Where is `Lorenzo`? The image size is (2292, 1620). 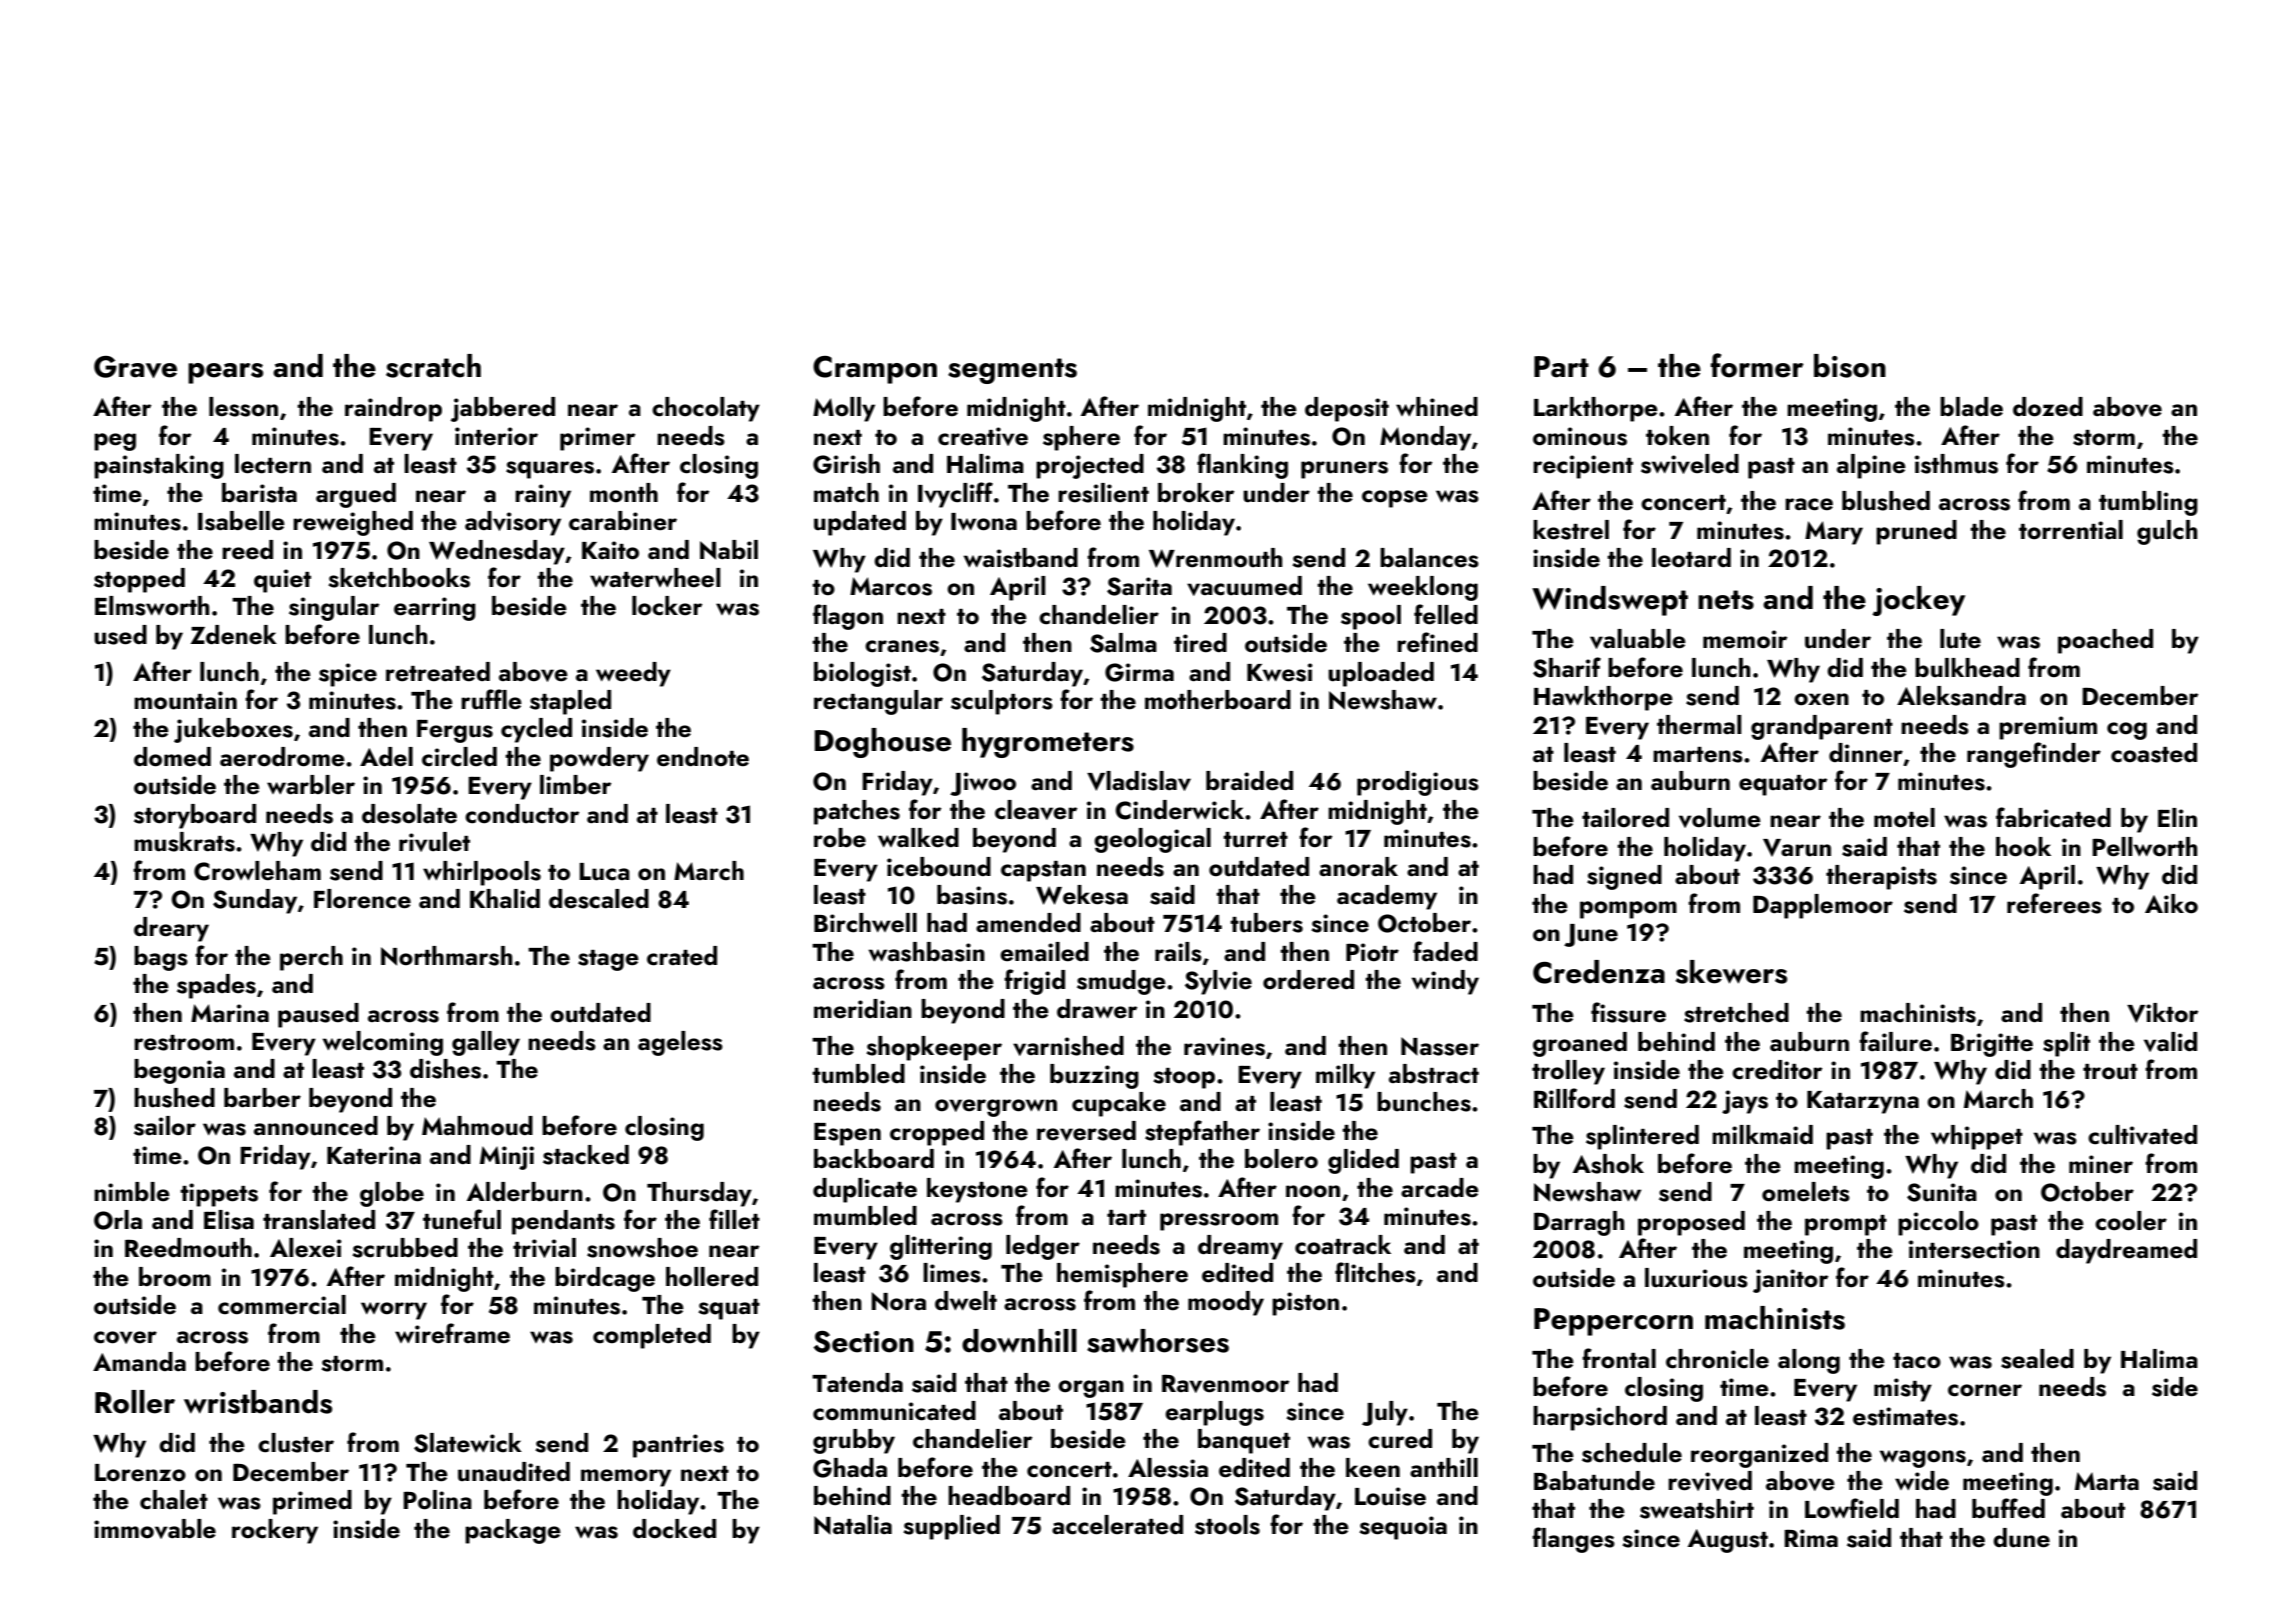
Lorenzo is located at coordinates (140, 1473).
